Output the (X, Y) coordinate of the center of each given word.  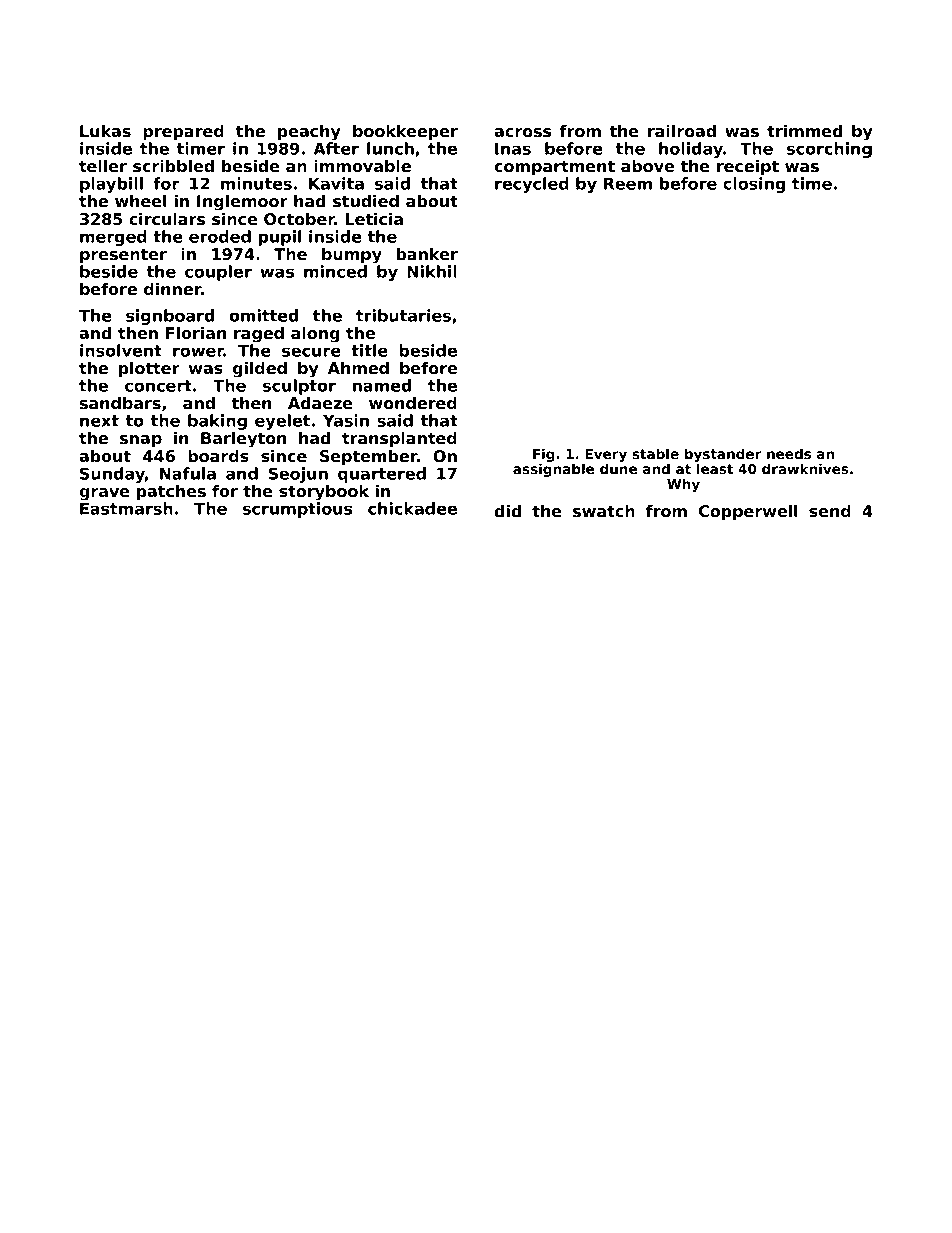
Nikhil (432, 271)
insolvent (121, 350)
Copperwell (748, 512)
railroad (682, 131)
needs (789, 454)
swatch (604, 511)
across (523, 133)
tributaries (403, 315)
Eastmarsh (126, 508)
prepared (183, 132)
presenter (123, 256)
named (382, 385)
